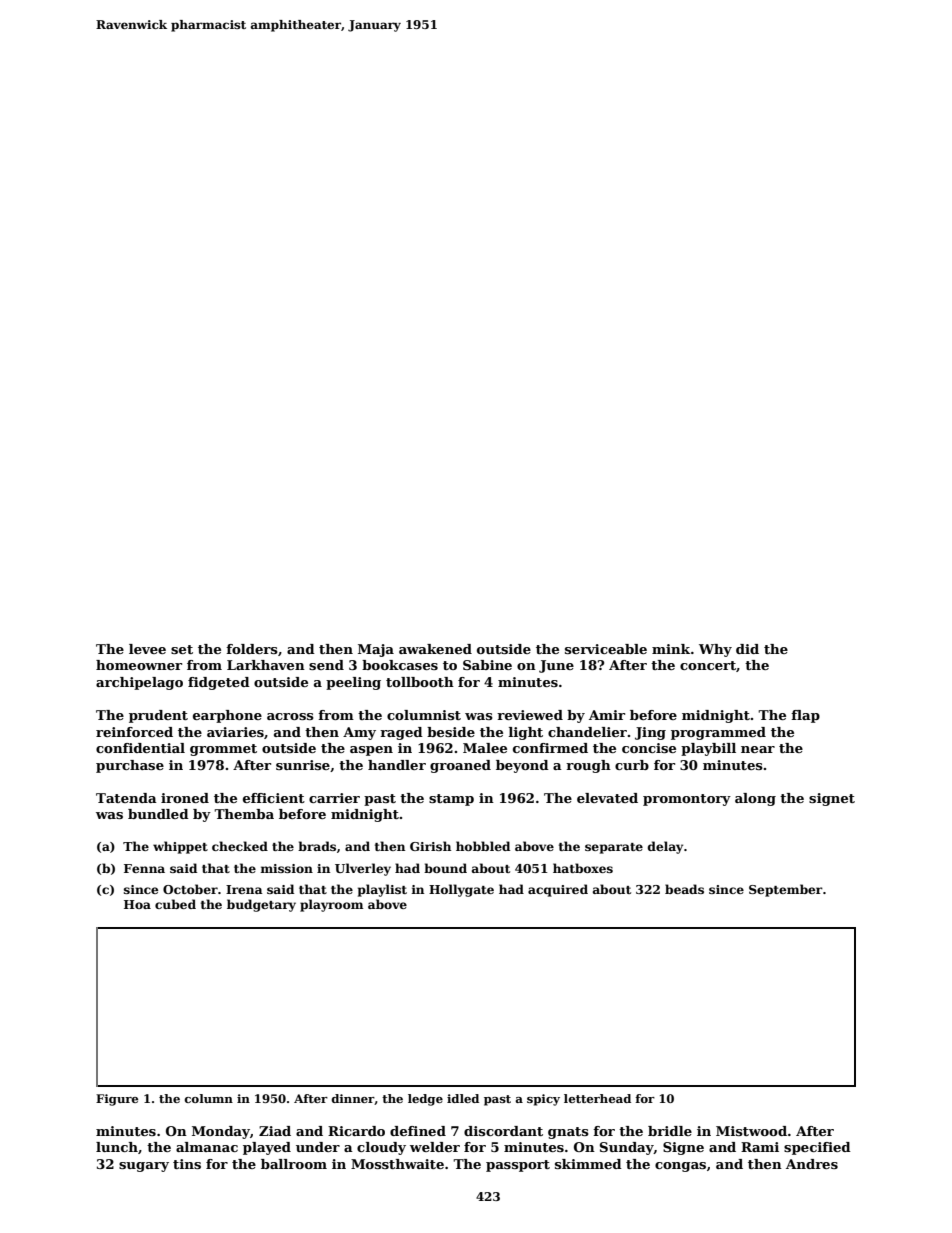 The image size is (952, 1233). What do you see at coordinates (175, 904) in the screenshot?
I see `cubed` at bounding box center [175, 904].
